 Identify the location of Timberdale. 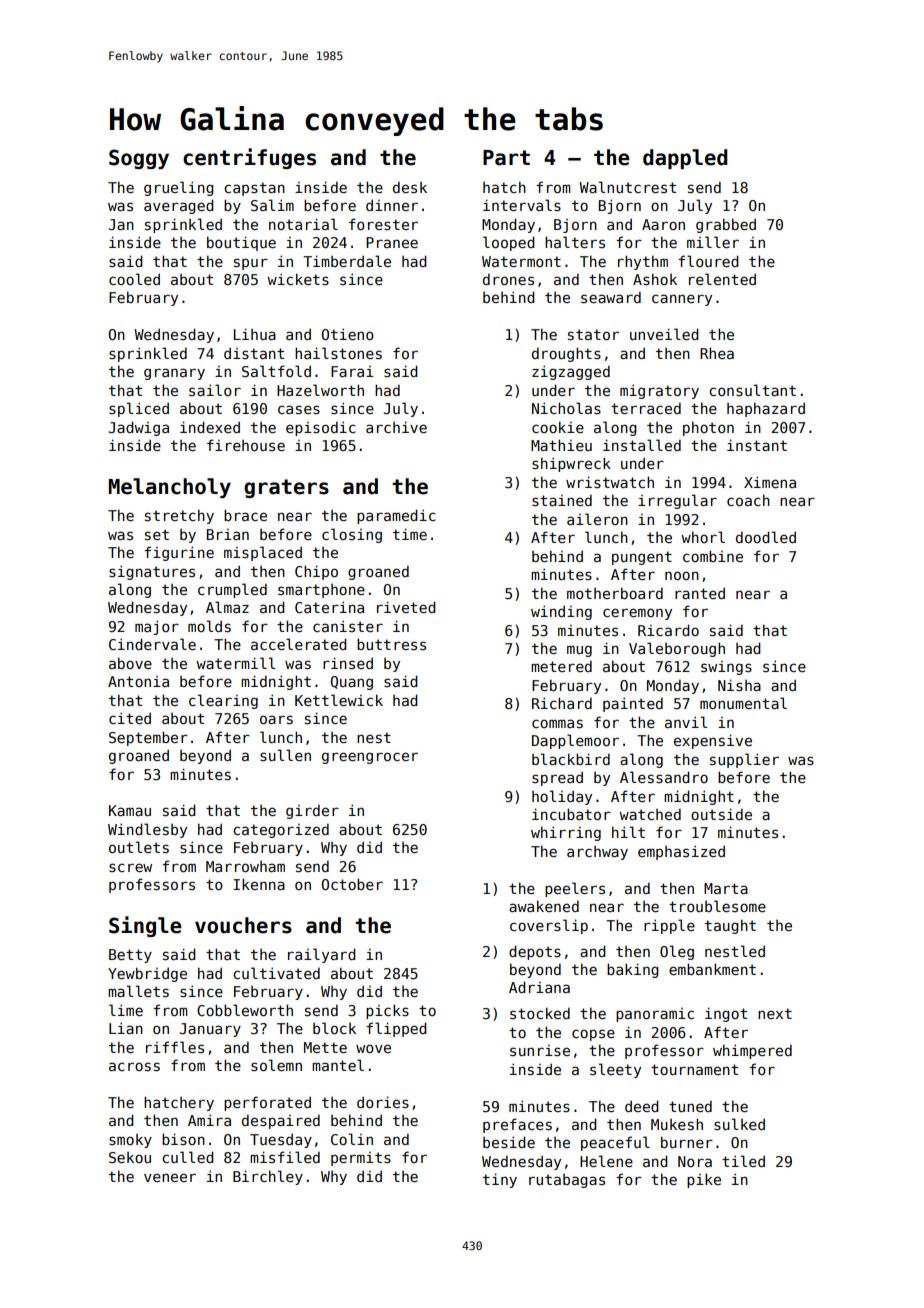
(347, 261).
